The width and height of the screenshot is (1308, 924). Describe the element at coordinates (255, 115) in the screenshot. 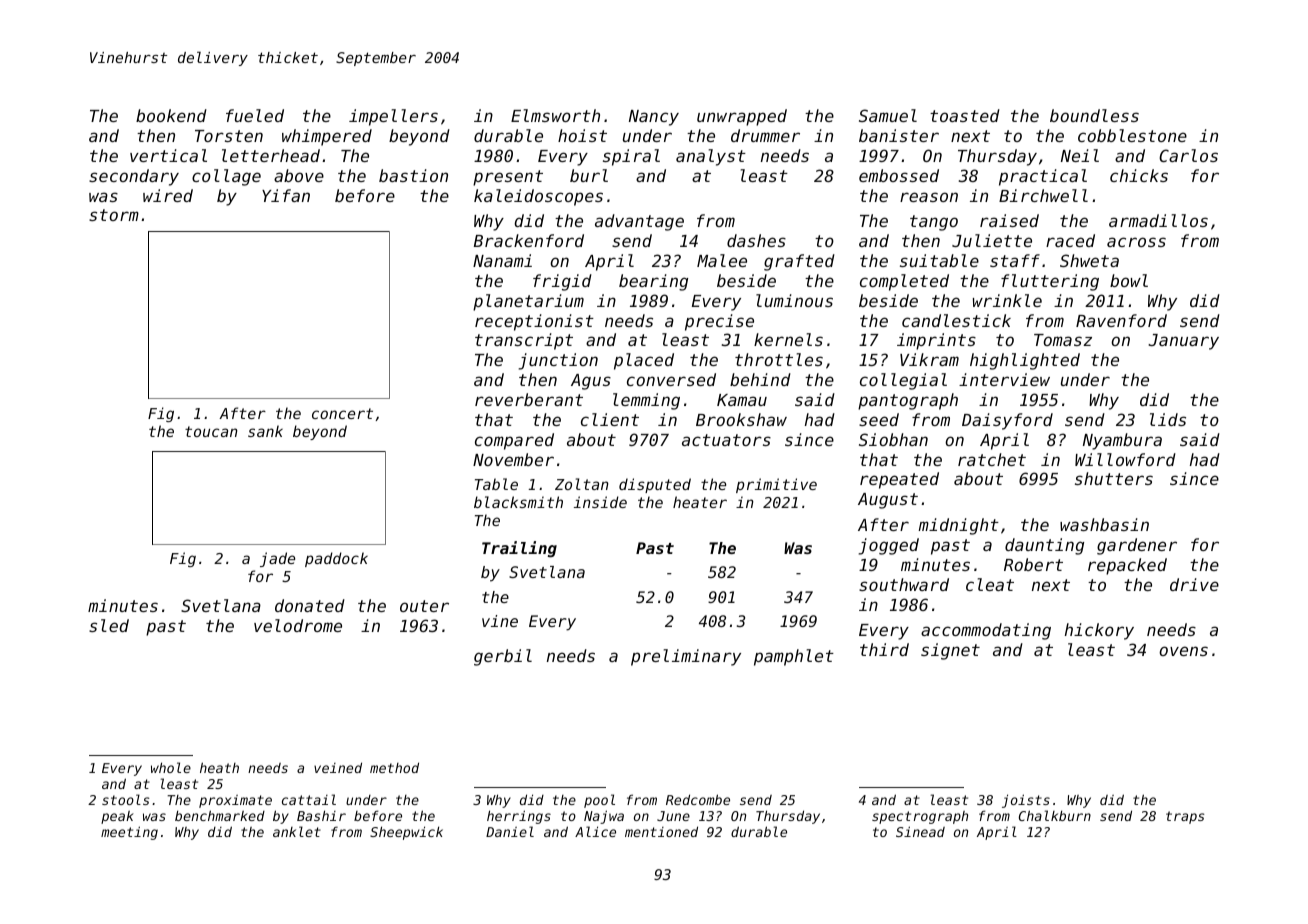

I see `fueled` at that location.
